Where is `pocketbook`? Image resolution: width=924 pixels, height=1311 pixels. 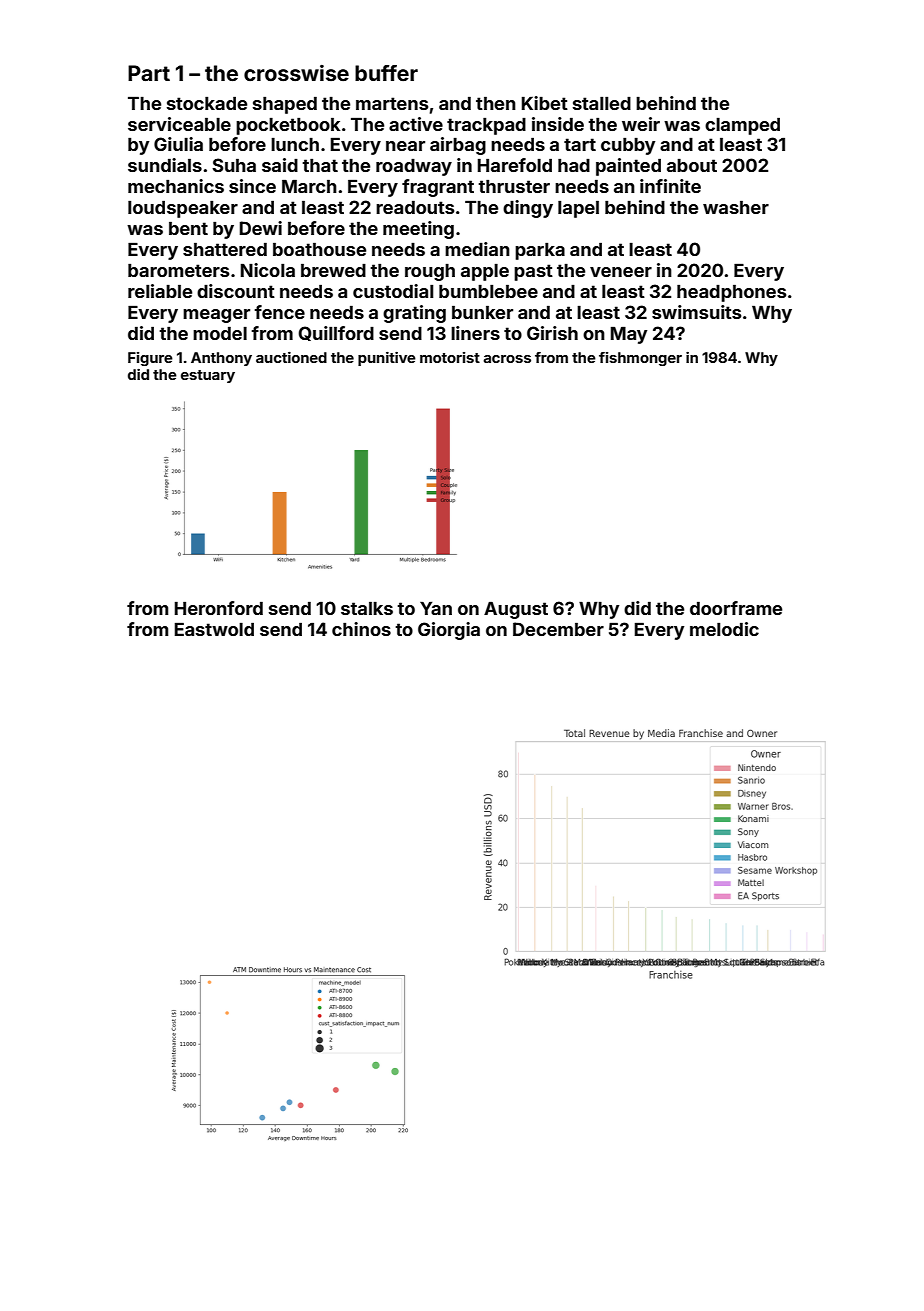 pocketbook is located at coordinates (288, 126).
